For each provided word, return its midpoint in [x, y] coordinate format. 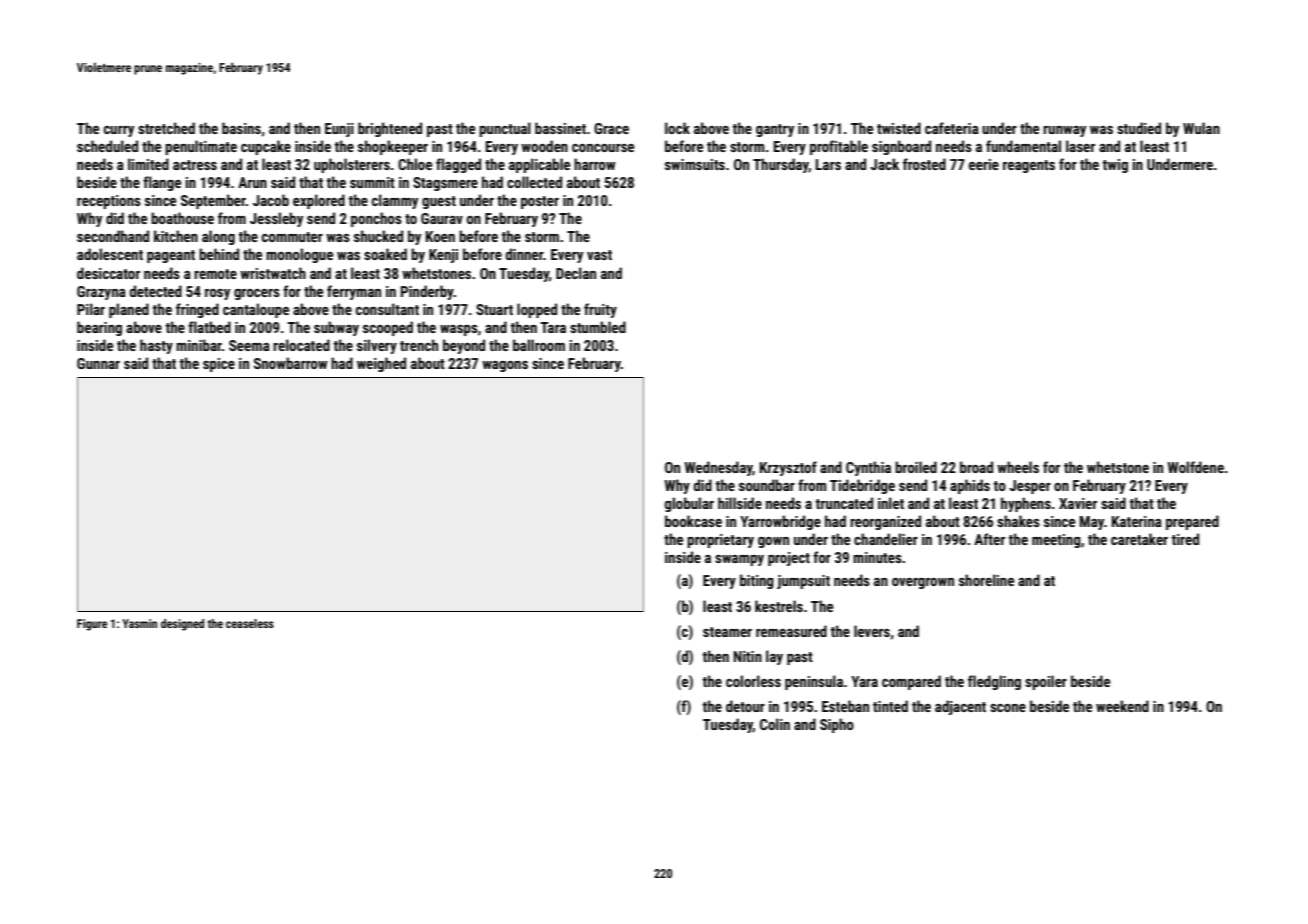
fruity [600, 310]
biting [757, 581]
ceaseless [250, 623]
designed [182, 625]
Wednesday [718, 468]
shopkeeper [393, 147]
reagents [1029, 166]
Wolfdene [1195, 467]
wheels [1018, 467]
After [989, 539]
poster [540, 202]
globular [689, 504]
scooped [388, 328]
